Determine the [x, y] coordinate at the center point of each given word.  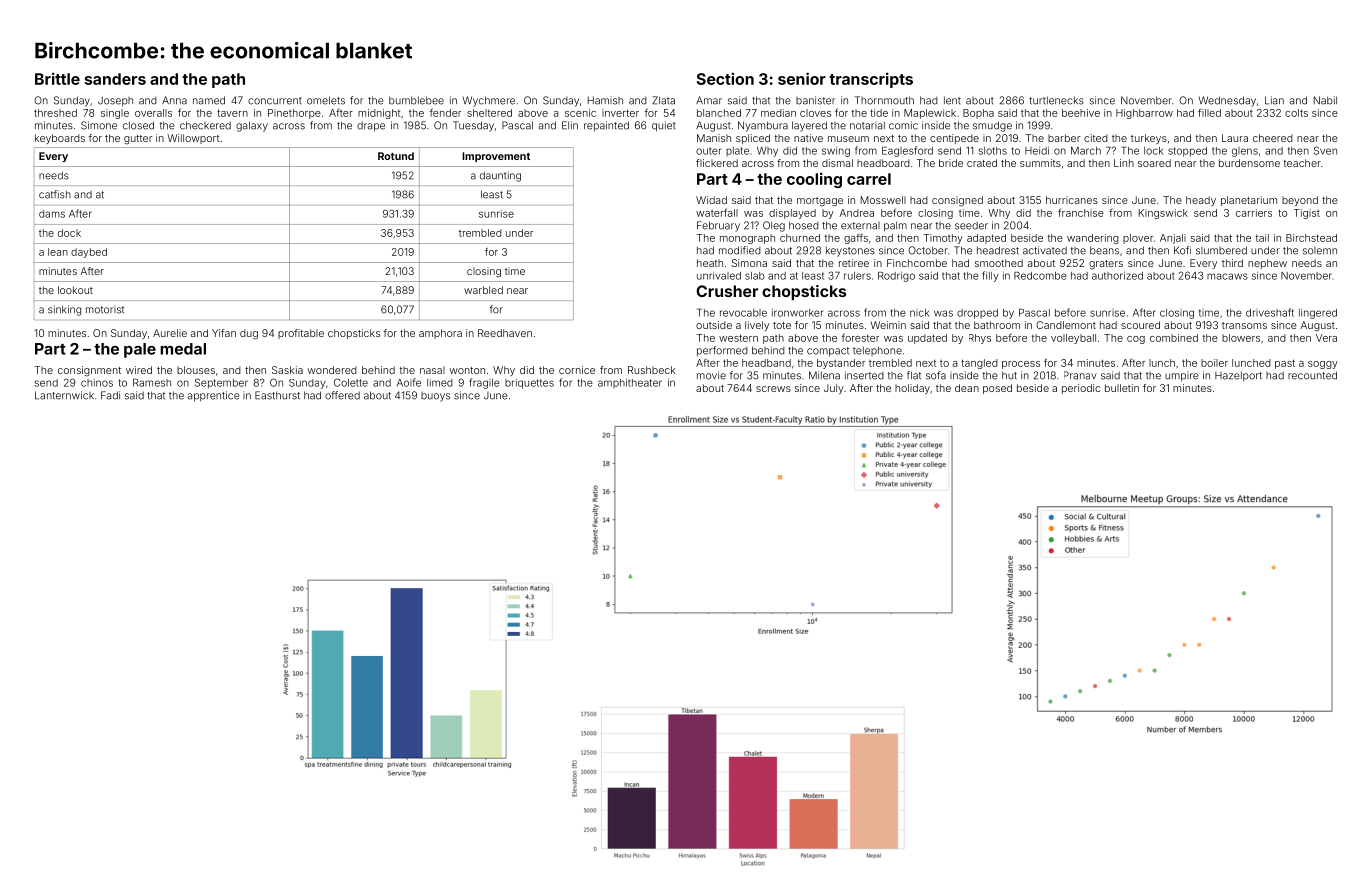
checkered [205, 125]
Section [725, 78]
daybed [89, 253]
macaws [1227, 276]
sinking [64, 310]
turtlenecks [1056, 100]
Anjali [1173, 239]
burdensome [1249, 163]
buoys [435, 397]
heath [710, 263]
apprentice [214, 396]
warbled [483, 290]
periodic [1081, 389]
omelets [326, 100]
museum [848, 139]
